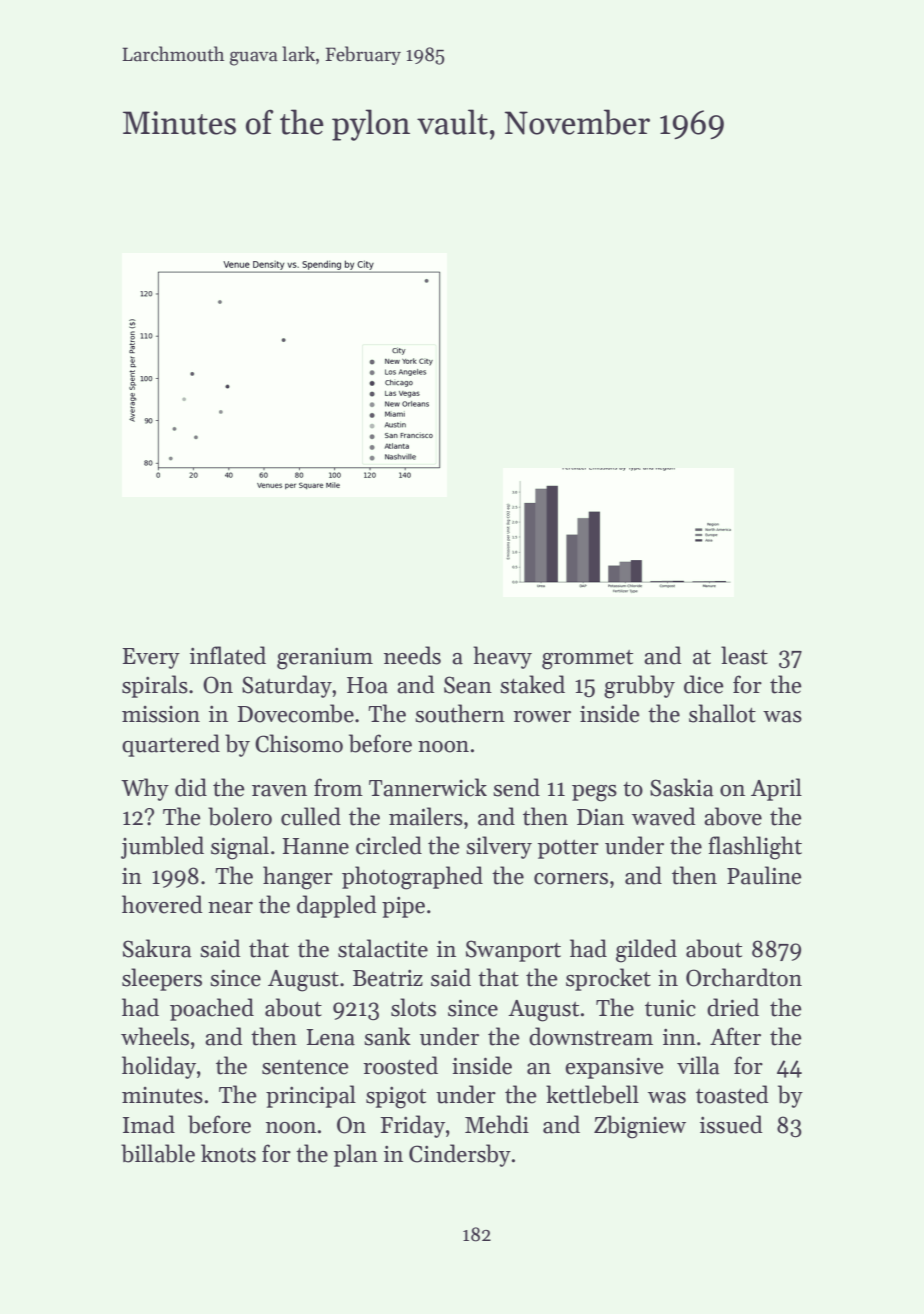 Image resolution: width=924 pixels, height=1314 pixels. What do you see at coordinates (764, 875) in the page?
I see `Pauline` at bounding box center [764, 875].
